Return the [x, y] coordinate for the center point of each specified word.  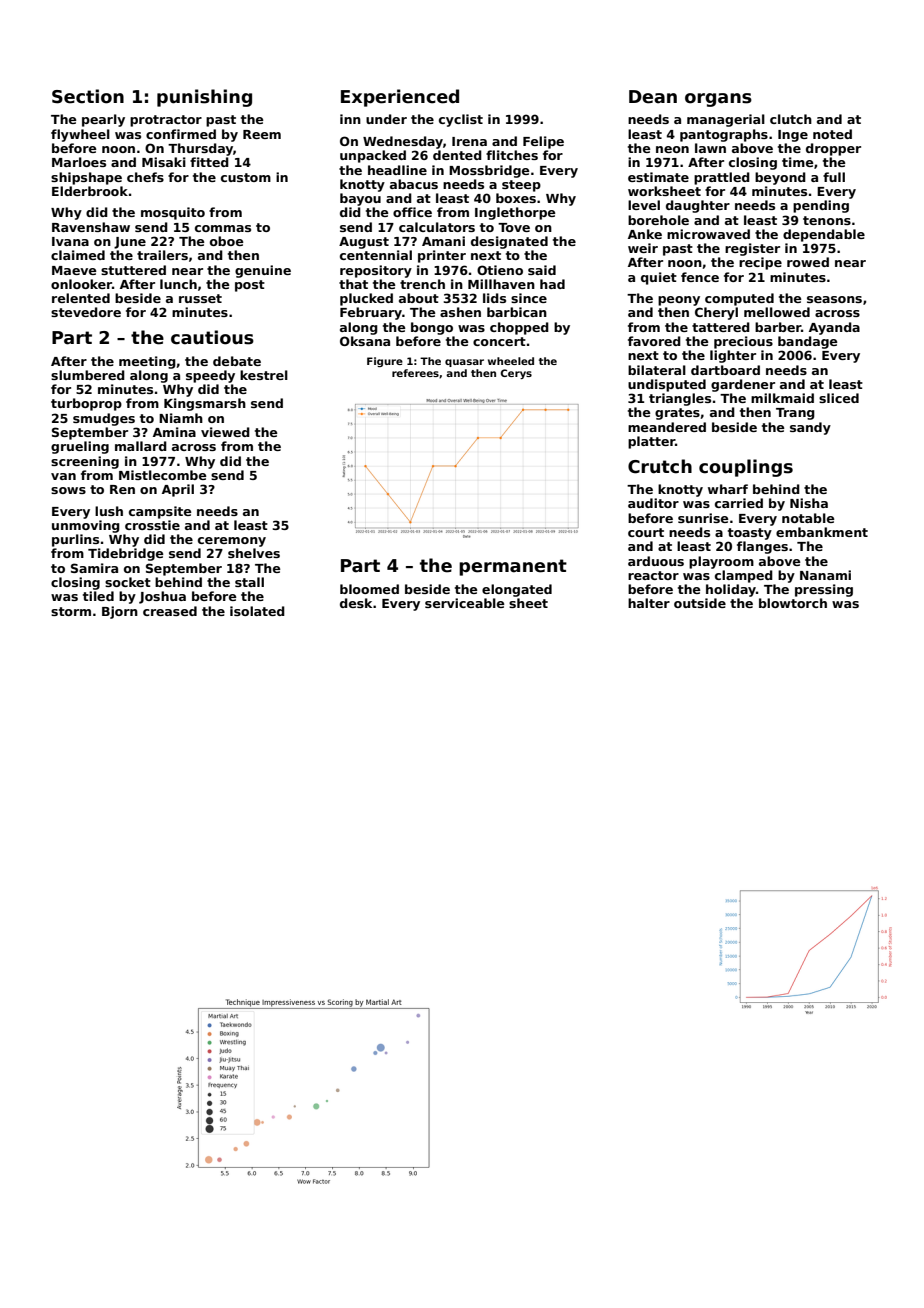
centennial [376, 255]
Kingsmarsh [205, 404]
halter [649, 603]
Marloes [79, 162]
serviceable [465, 603]
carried [739, 503]
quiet [659, 278]
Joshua [162, 597]
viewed [225, 432]
